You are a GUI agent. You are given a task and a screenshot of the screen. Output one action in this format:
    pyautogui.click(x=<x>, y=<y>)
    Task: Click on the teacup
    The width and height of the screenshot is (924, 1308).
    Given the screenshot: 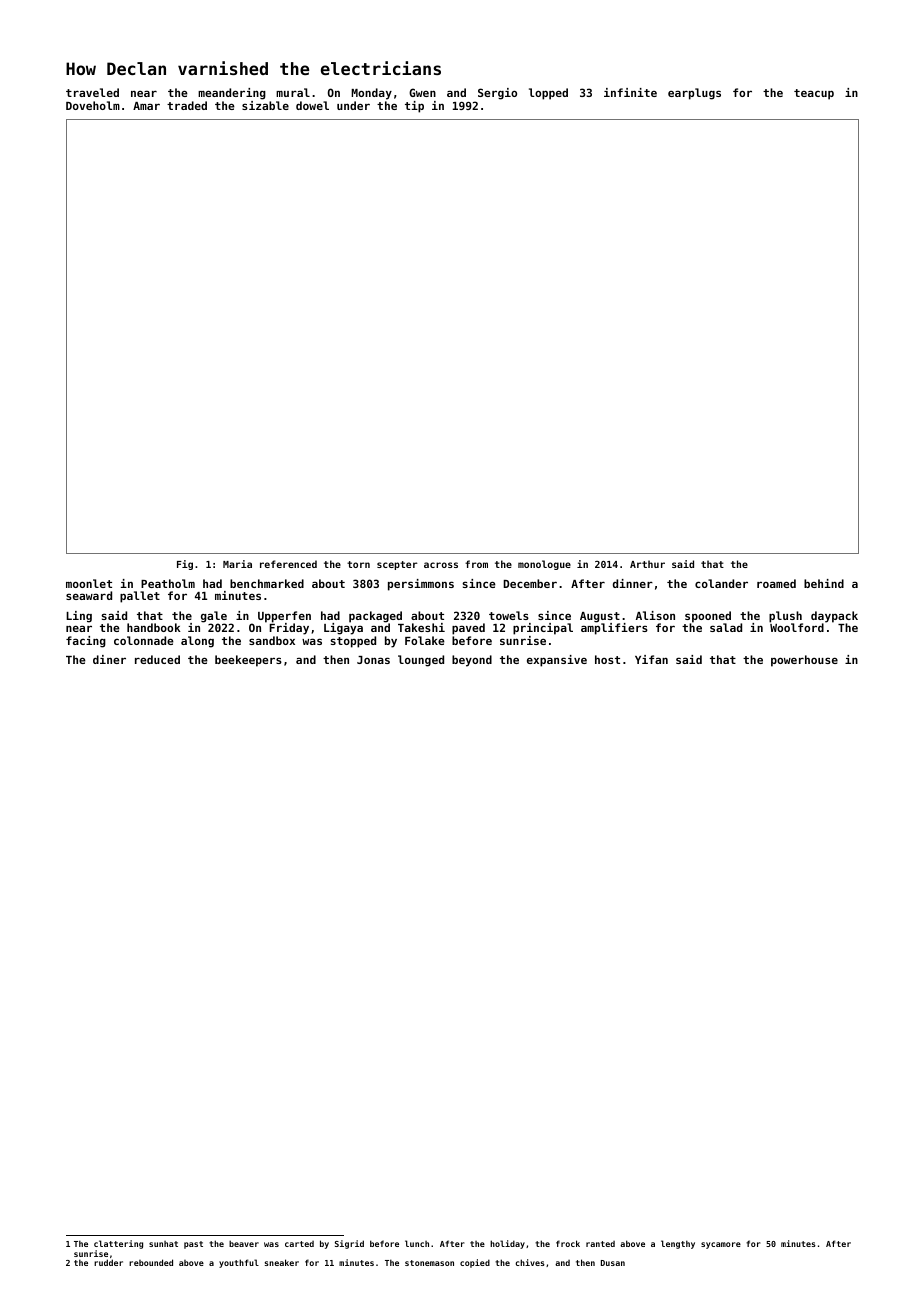 What is the action you would take?
    pyautogui.click(x=814, y=94)
